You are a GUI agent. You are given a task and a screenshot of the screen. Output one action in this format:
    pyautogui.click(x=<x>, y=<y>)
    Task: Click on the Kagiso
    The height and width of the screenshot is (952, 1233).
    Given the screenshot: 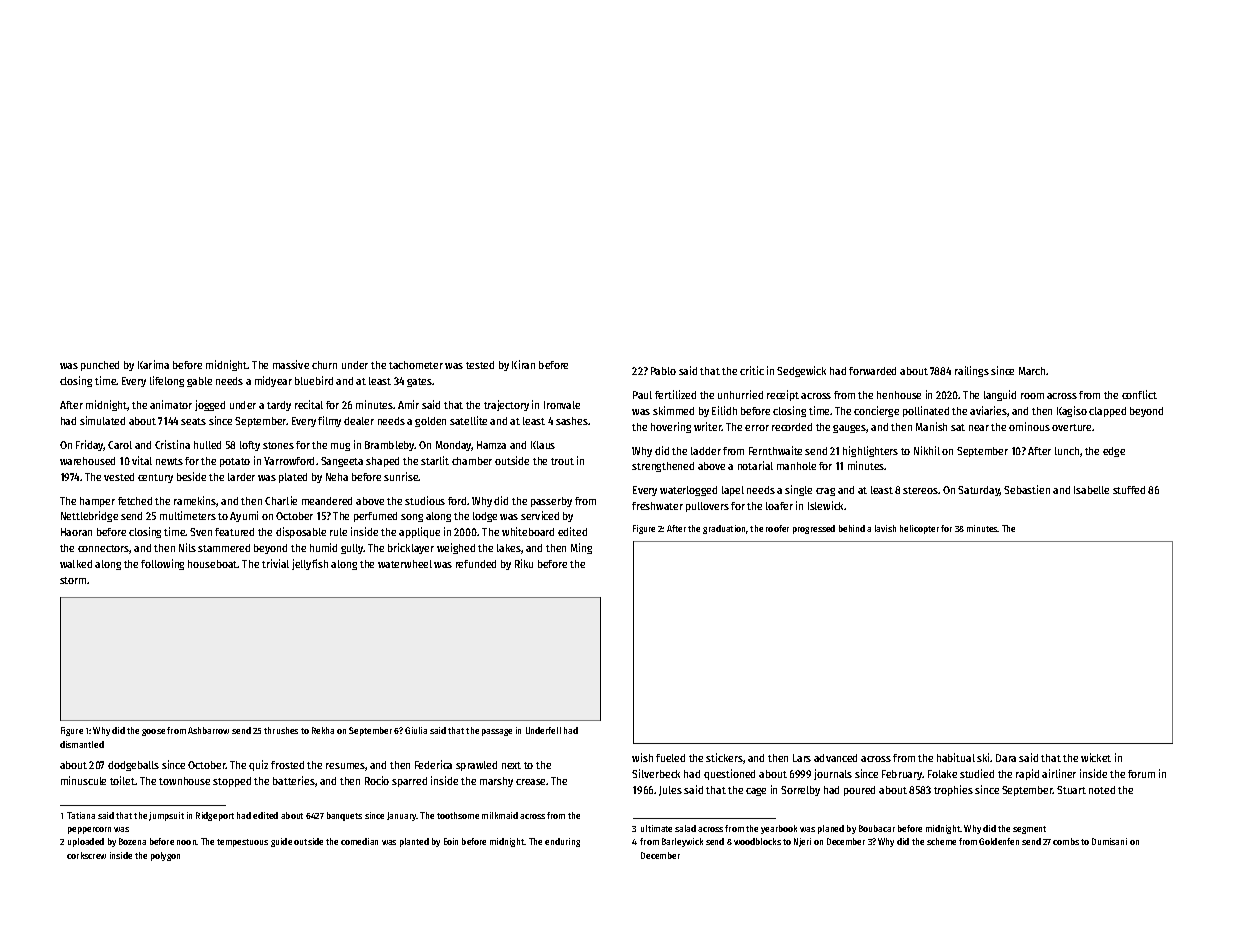 What is the action you would take?
    pyautogui.click(x=1072, y=411)
